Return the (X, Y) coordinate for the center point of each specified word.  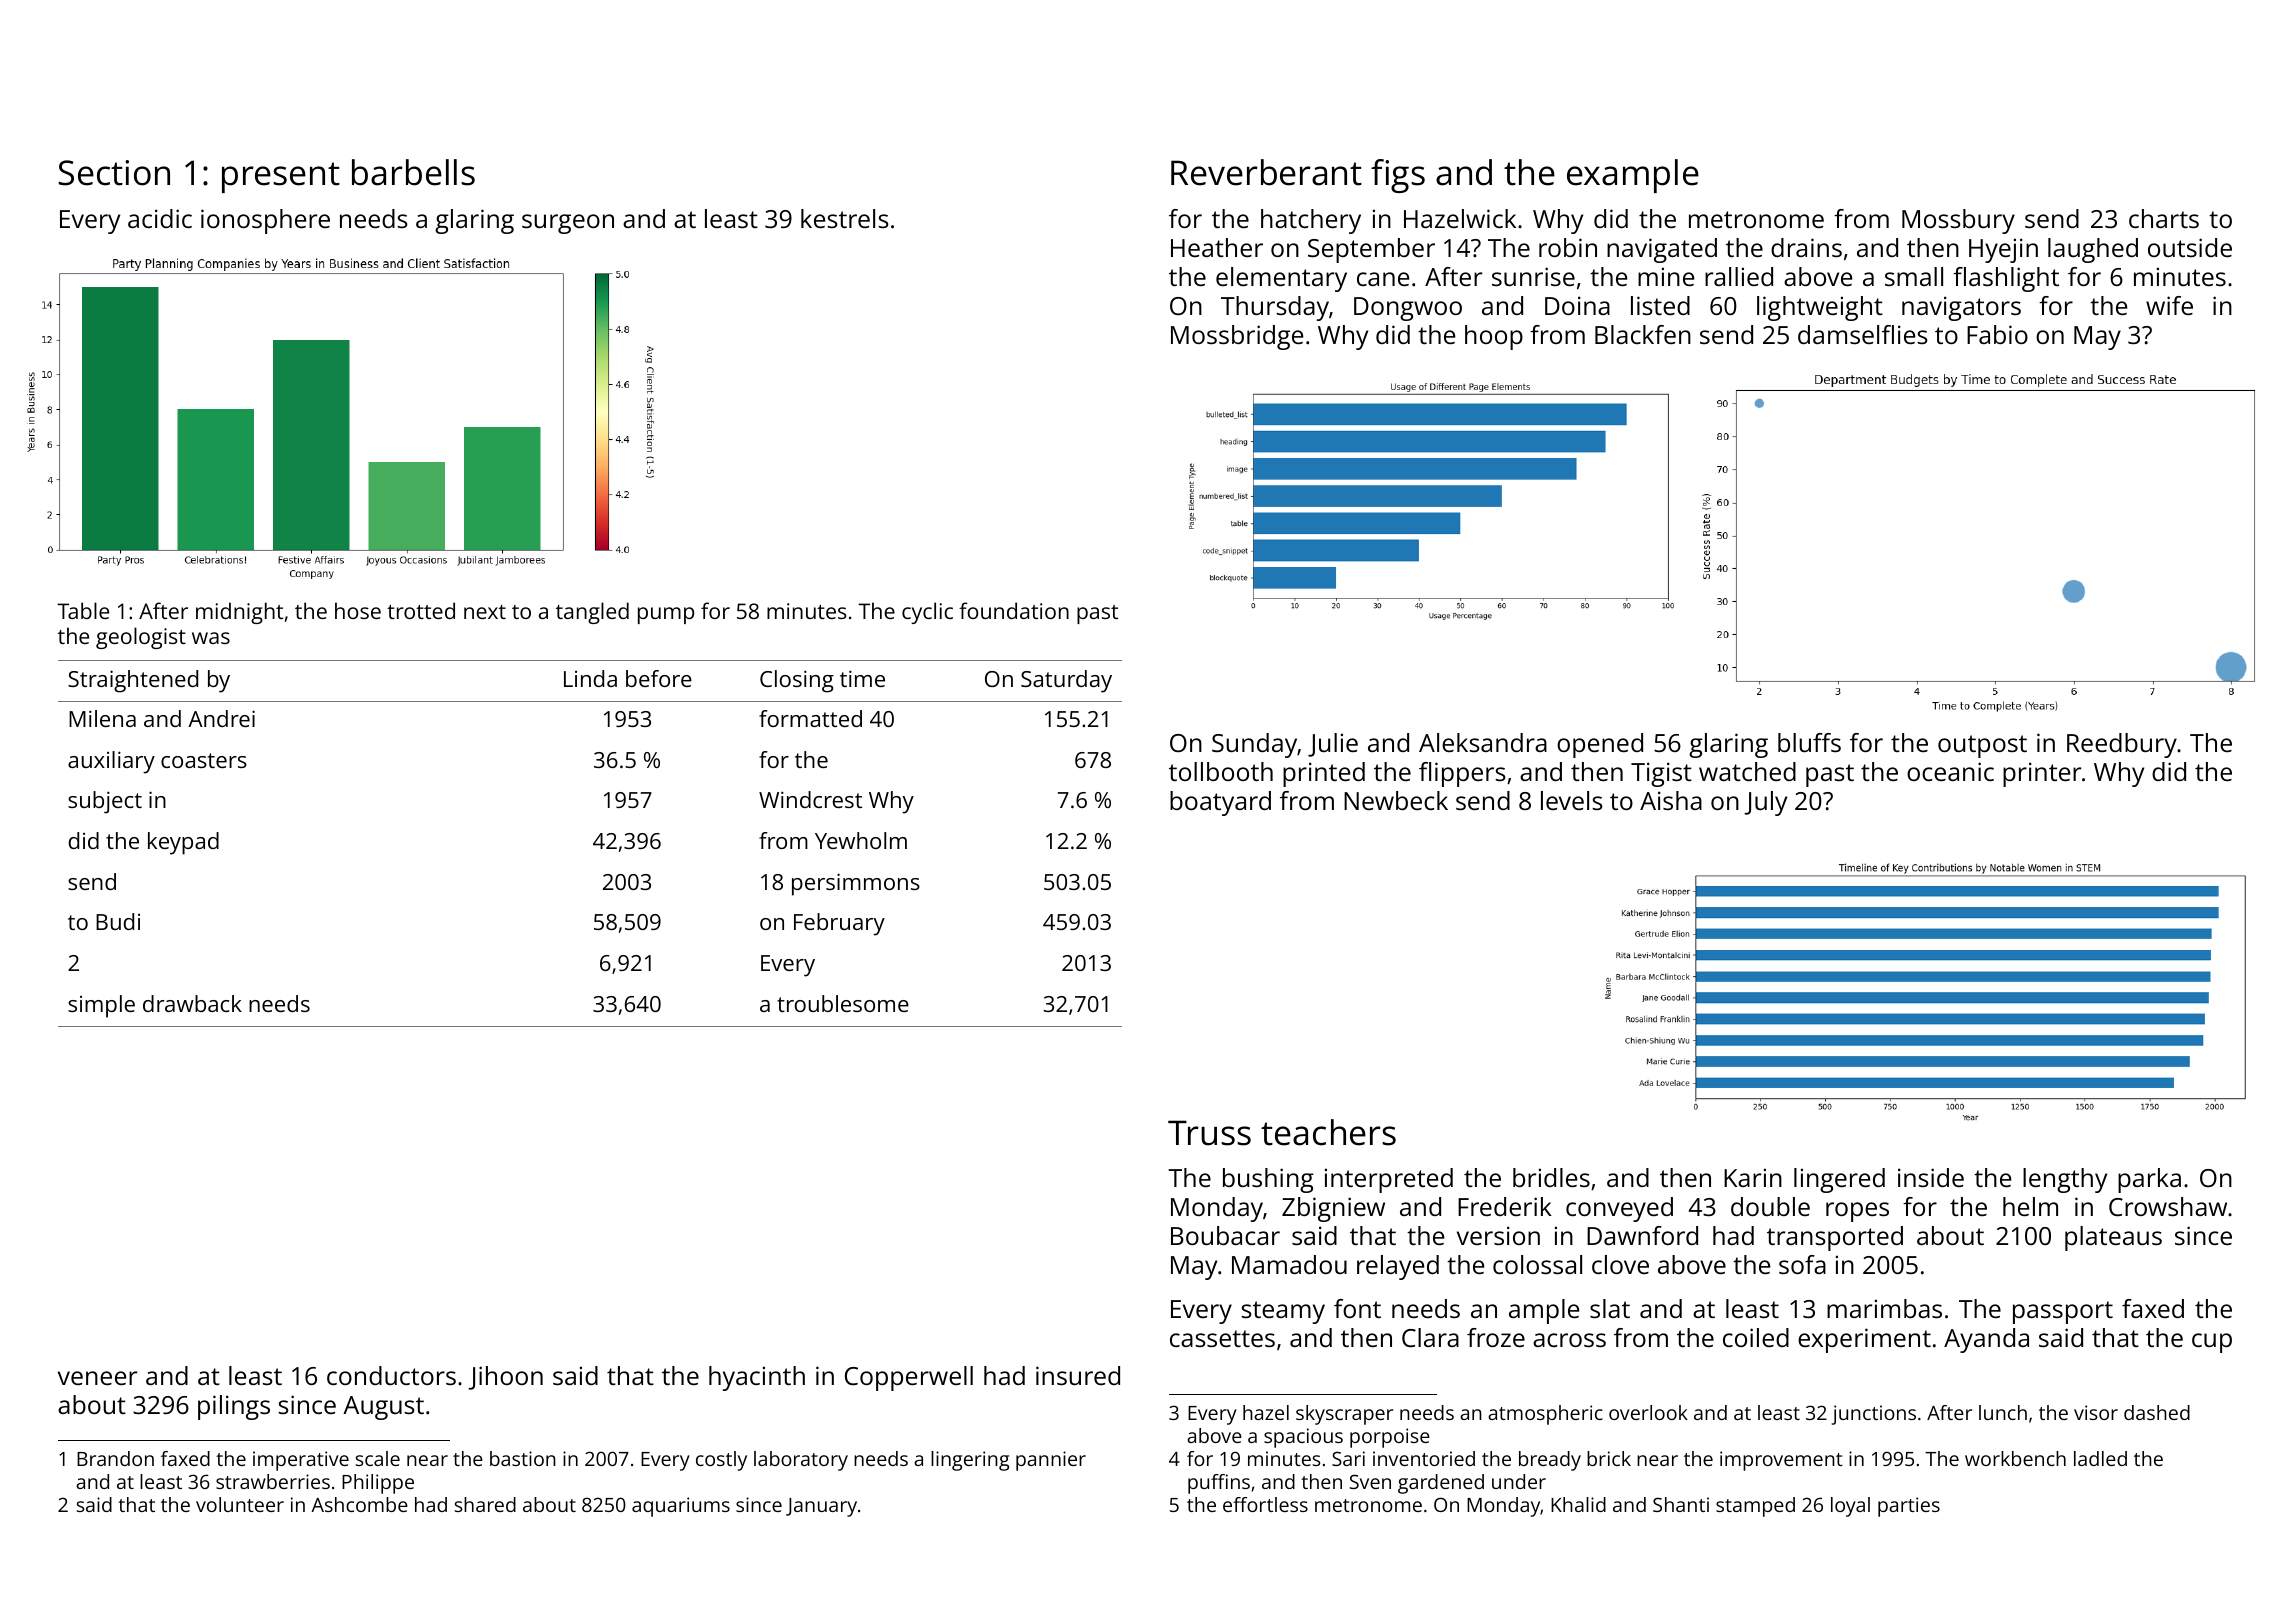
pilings (234, 1407)
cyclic (927, 613)
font (1357, 1308)
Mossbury (1958, 221)
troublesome (843, 1003)
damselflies (1863, 334)
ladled (2100, 1458)
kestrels (845, 218)
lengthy (2065, 1180)
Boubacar (1225, 1235)
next (485, 612)
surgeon (568, 224)
